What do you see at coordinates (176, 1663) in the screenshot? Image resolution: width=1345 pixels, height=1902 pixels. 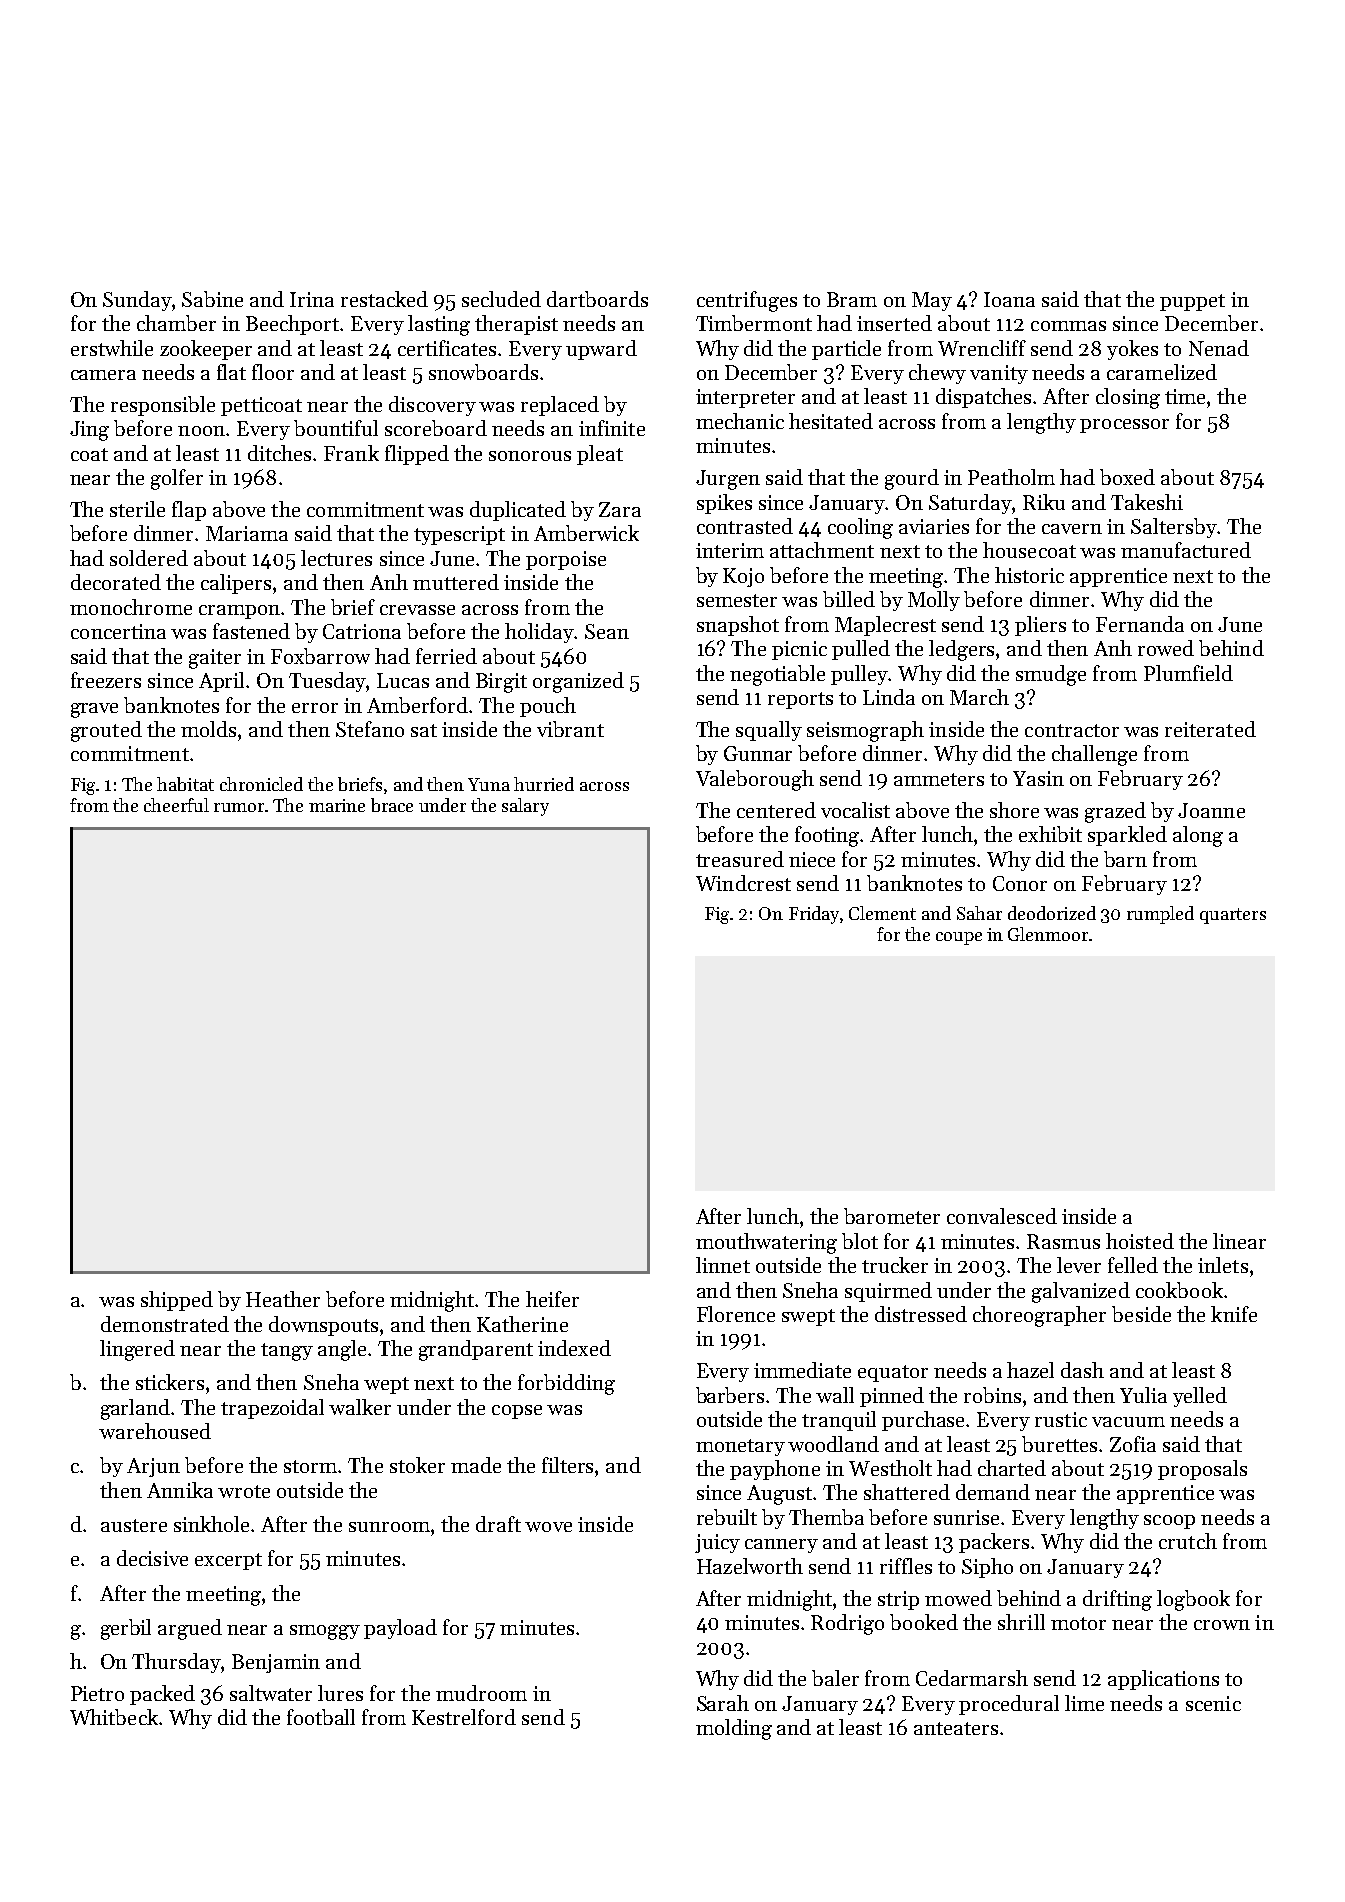 I see `Thursday` at bounding box center [176, 1663].
